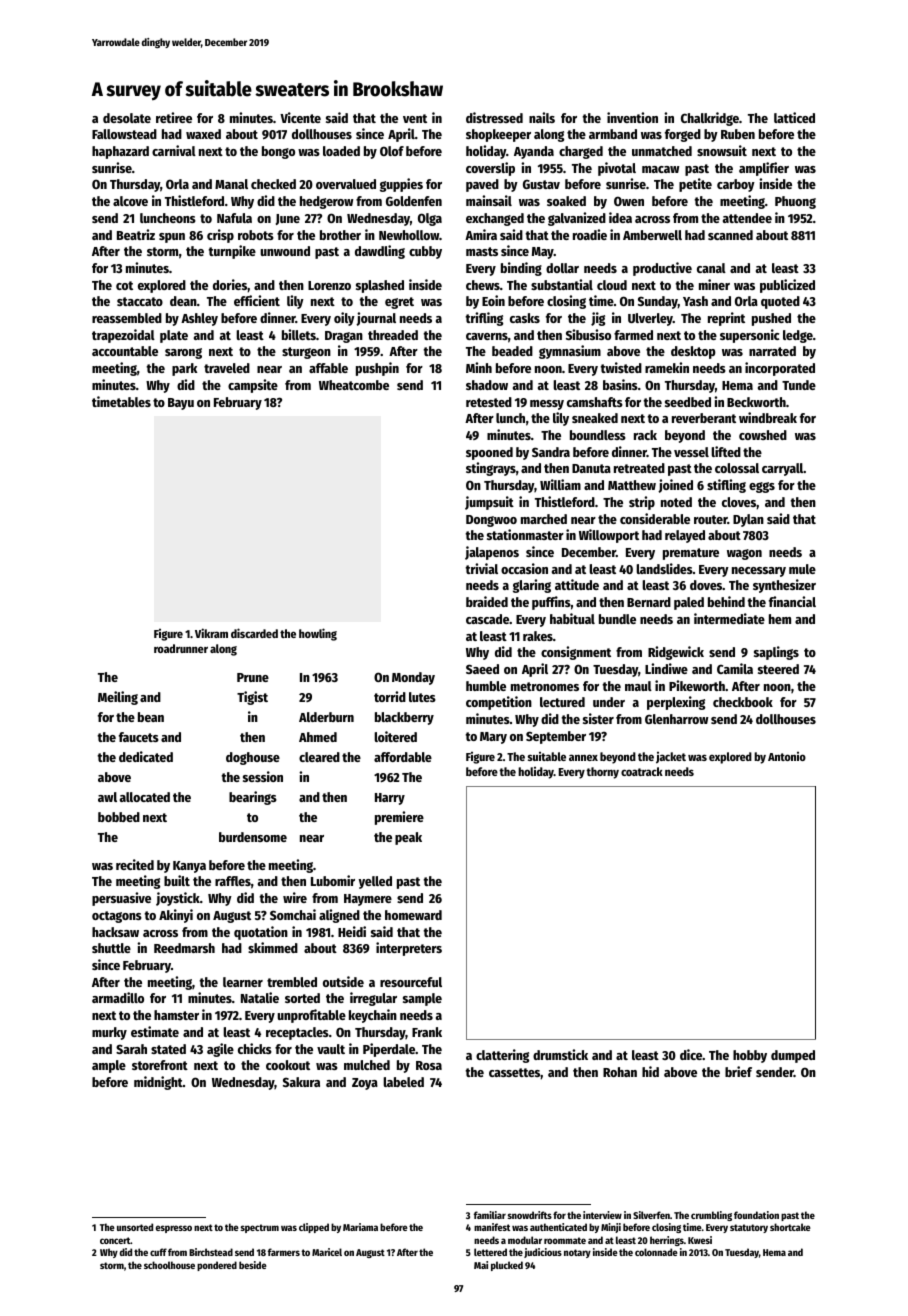 The height and width of the page is (1316, 908). Describe the element at coordinates (676, 719) in the page. I see `Glenharrow` at that location.
